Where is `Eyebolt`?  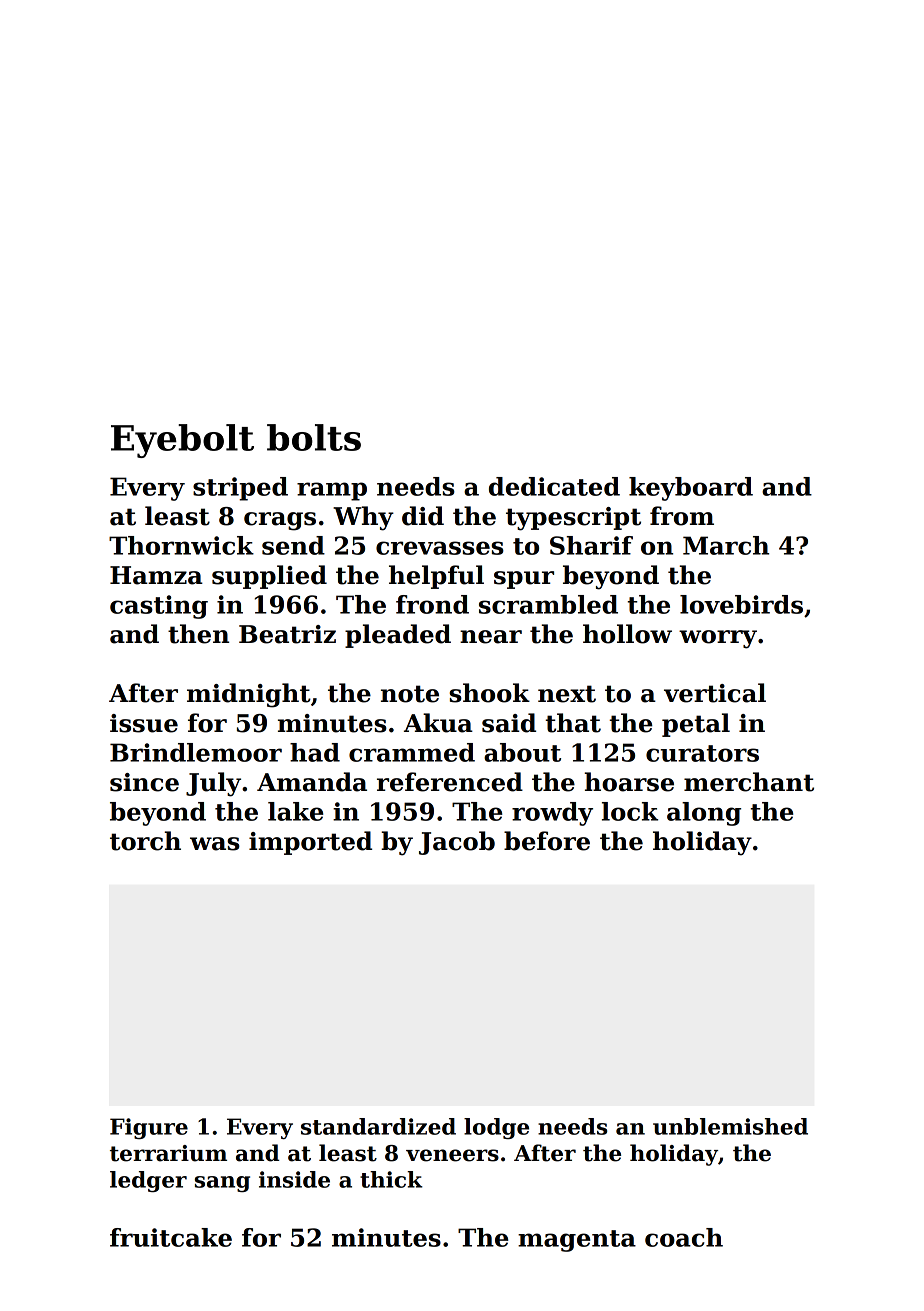 Eyebolt is located at coordinates (182, 441).
